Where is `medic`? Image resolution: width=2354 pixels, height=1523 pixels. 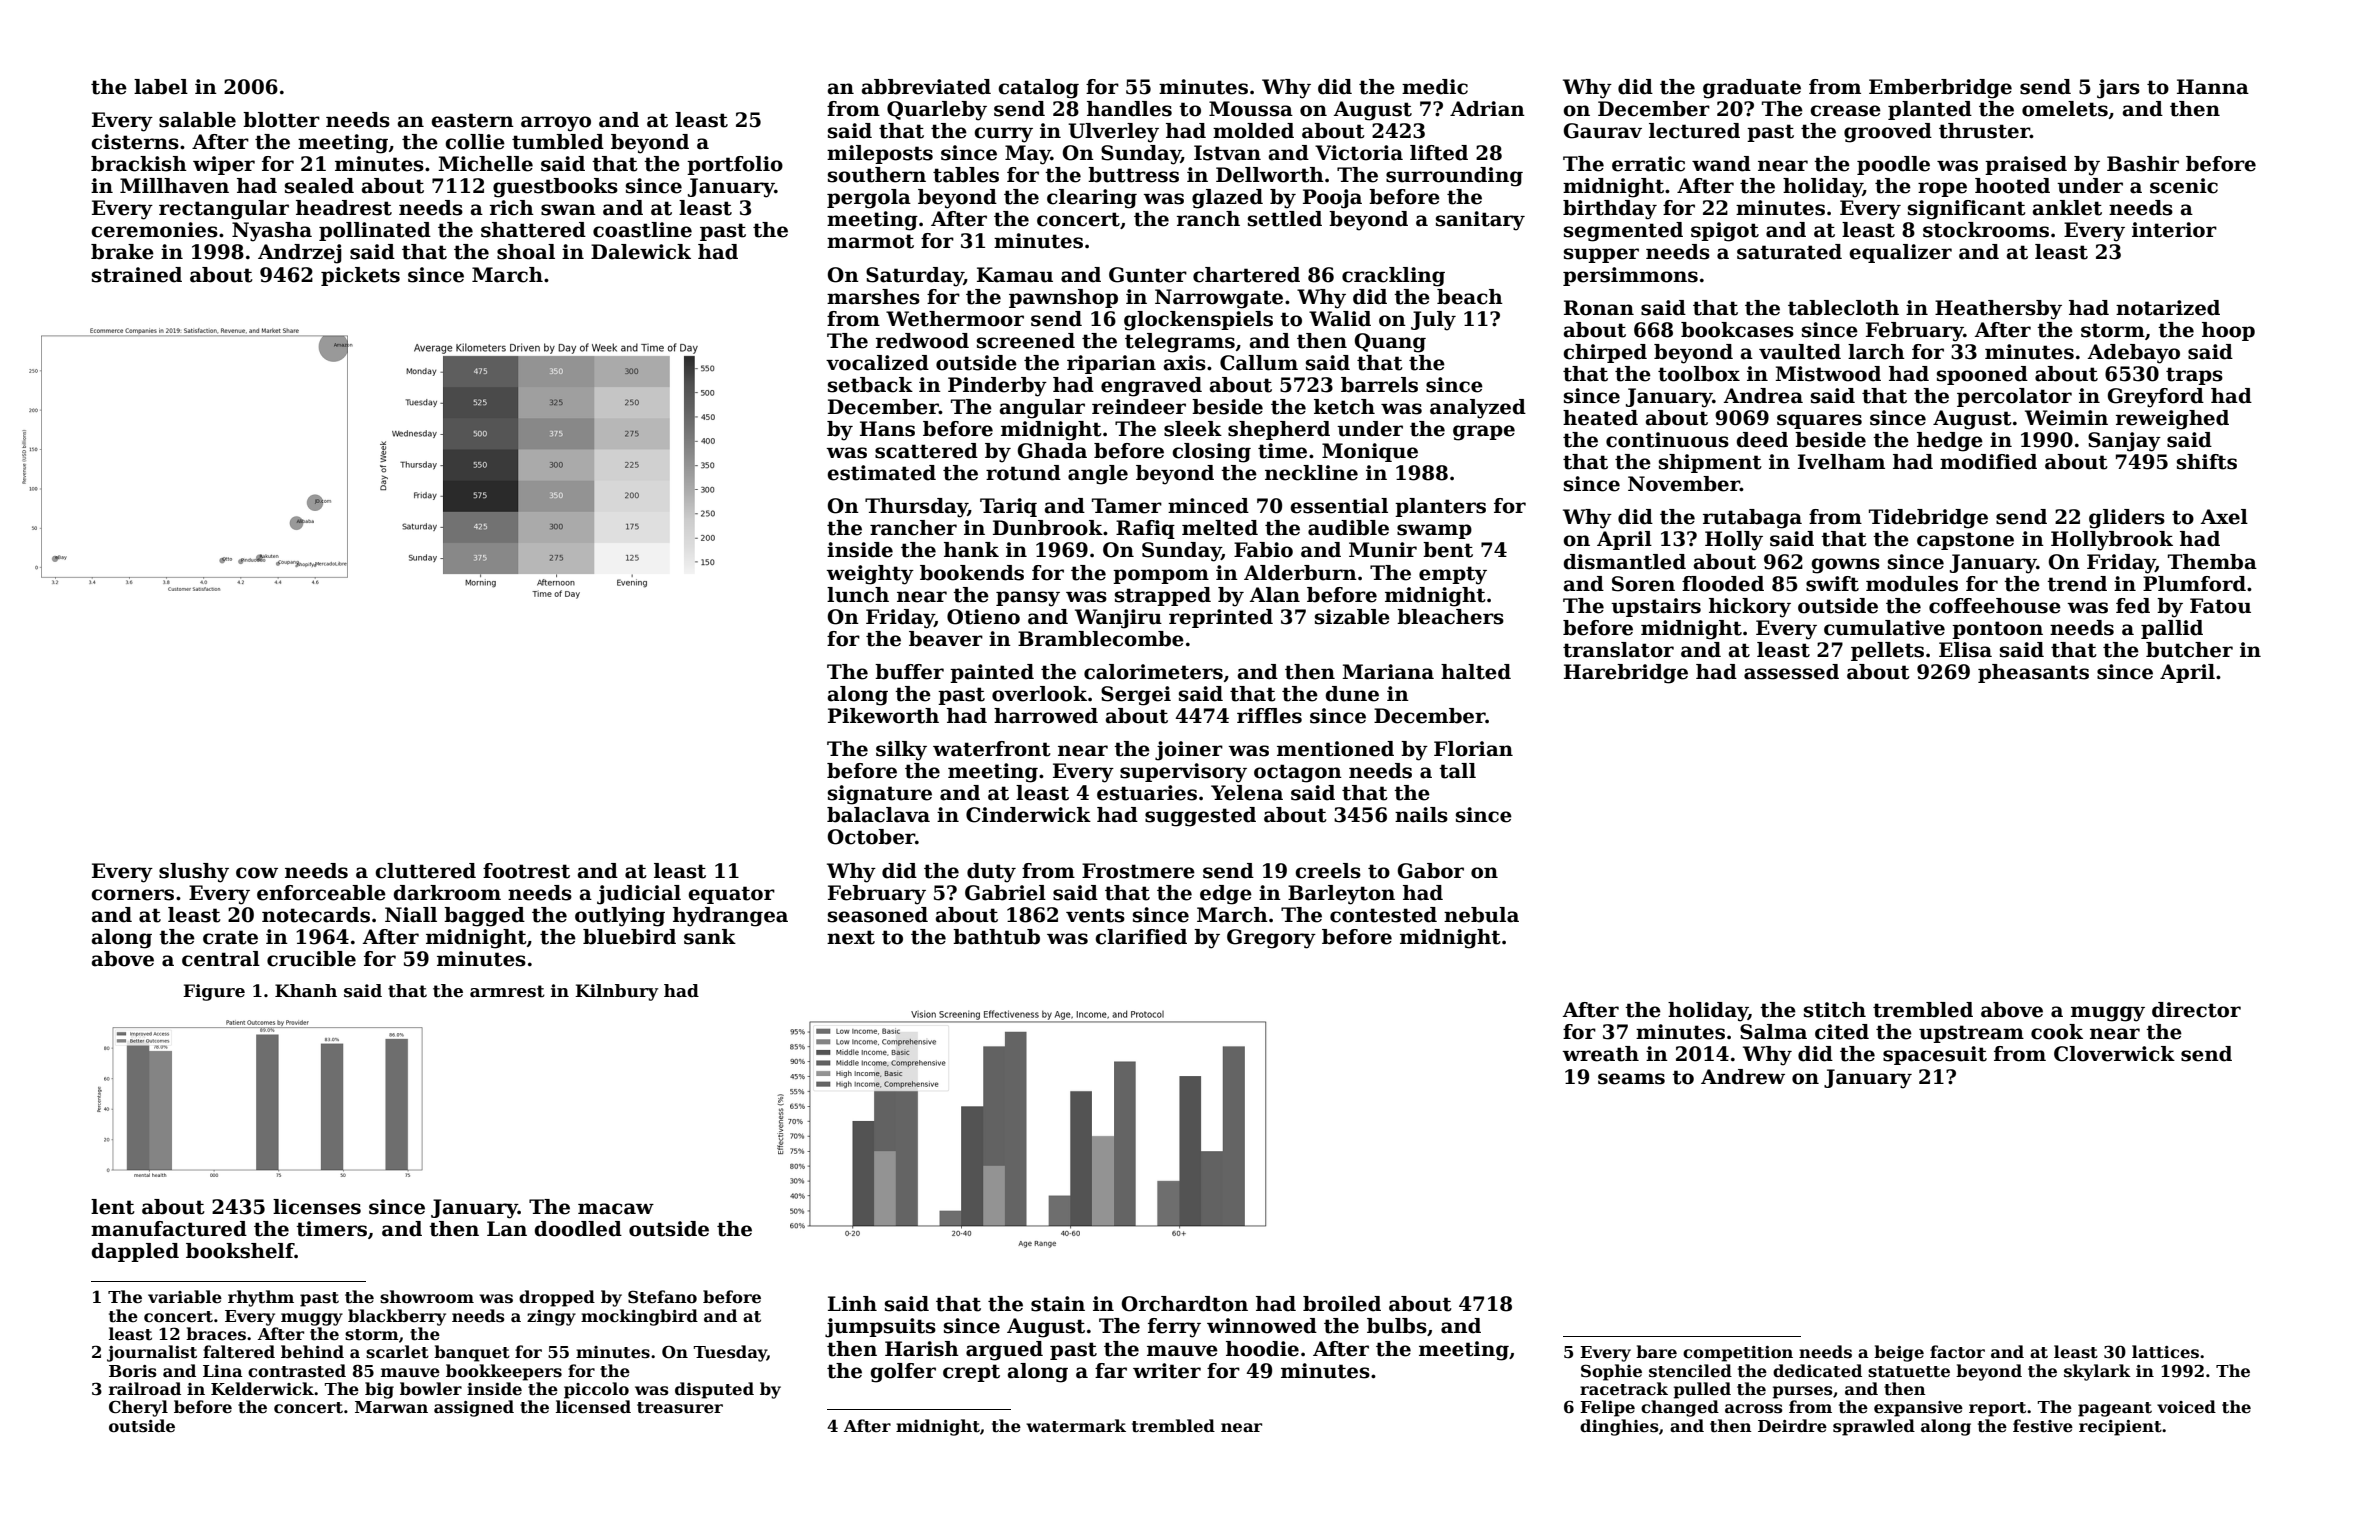 medic is located at coordinates (1435, 87).
